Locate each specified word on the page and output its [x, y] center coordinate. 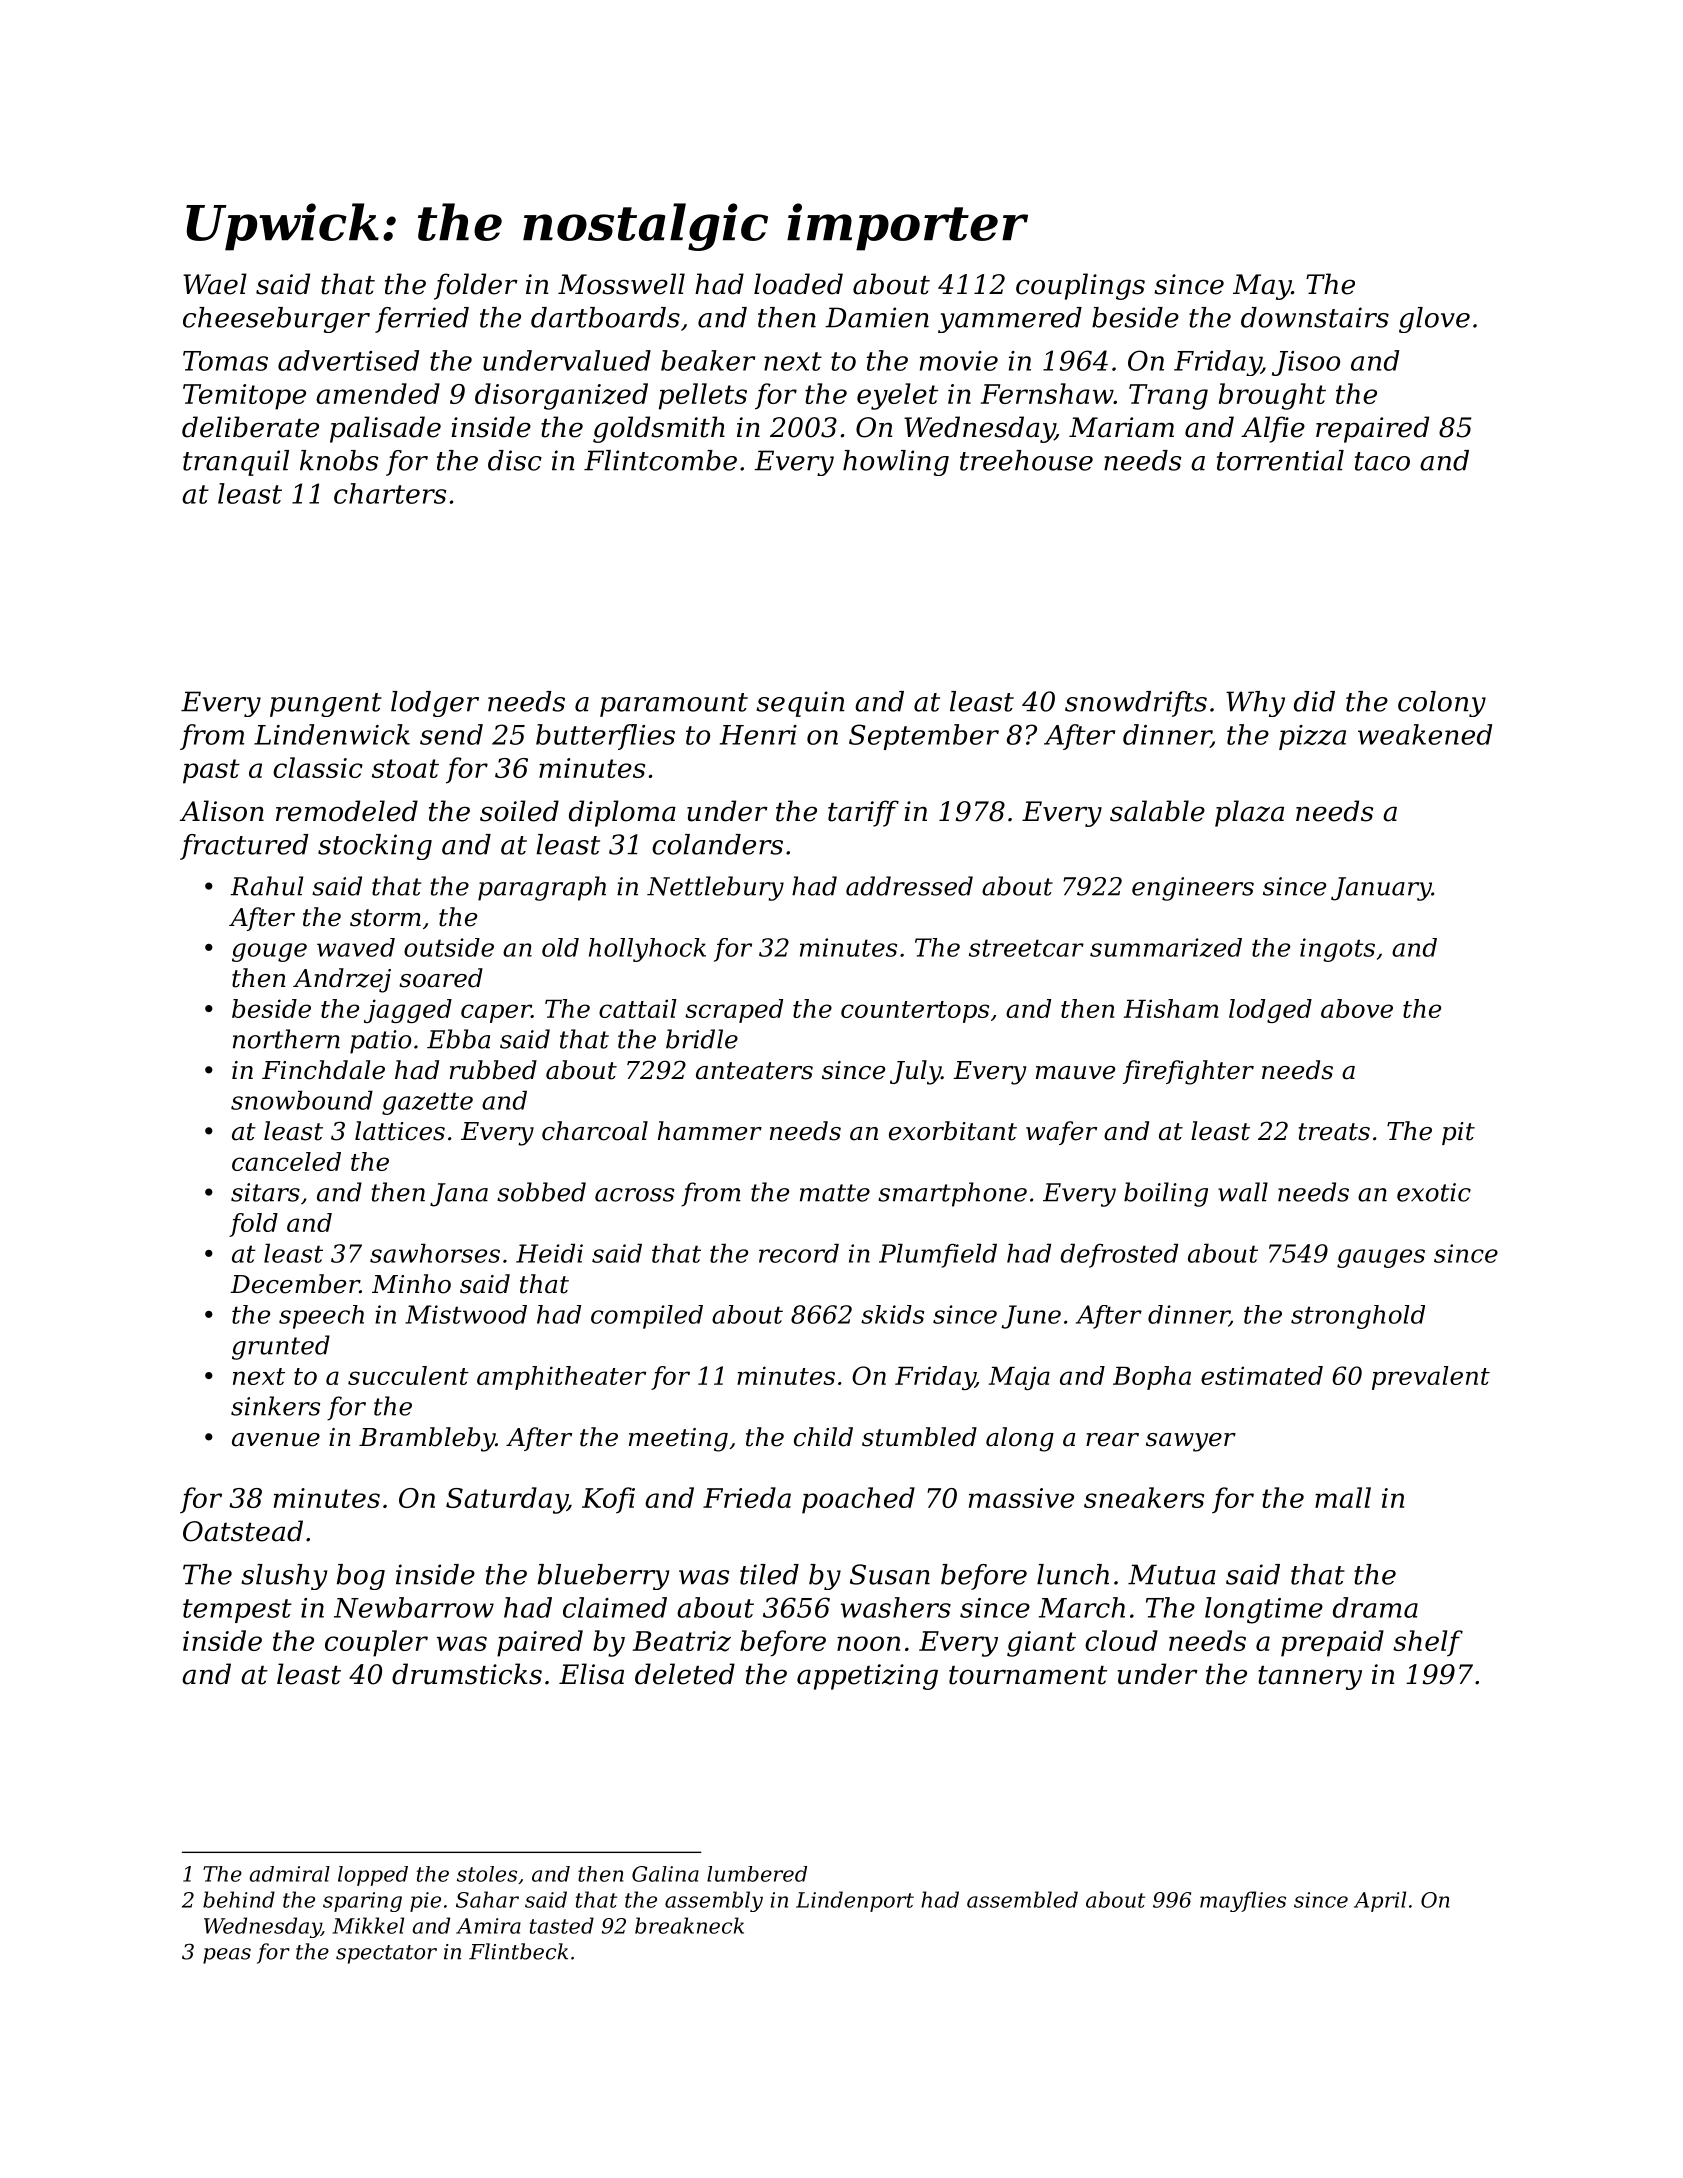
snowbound [302, 1100]
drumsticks [467, 1674]
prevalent [1431, 1378]
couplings [1080, 286]
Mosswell [621, 284]
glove [1434, 320]
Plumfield [938, 1255]
